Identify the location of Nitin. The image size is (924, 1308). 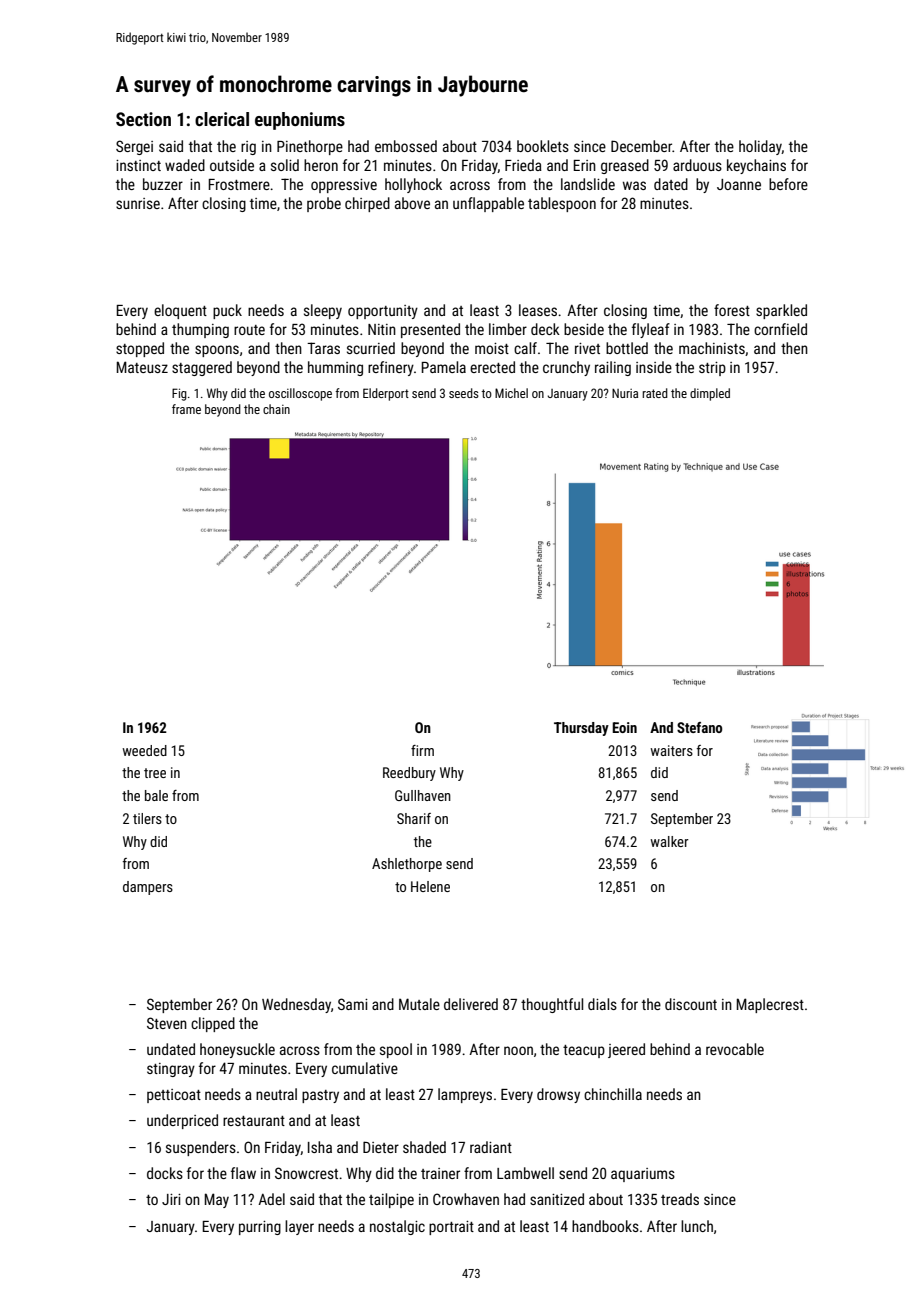
(382, 329).
